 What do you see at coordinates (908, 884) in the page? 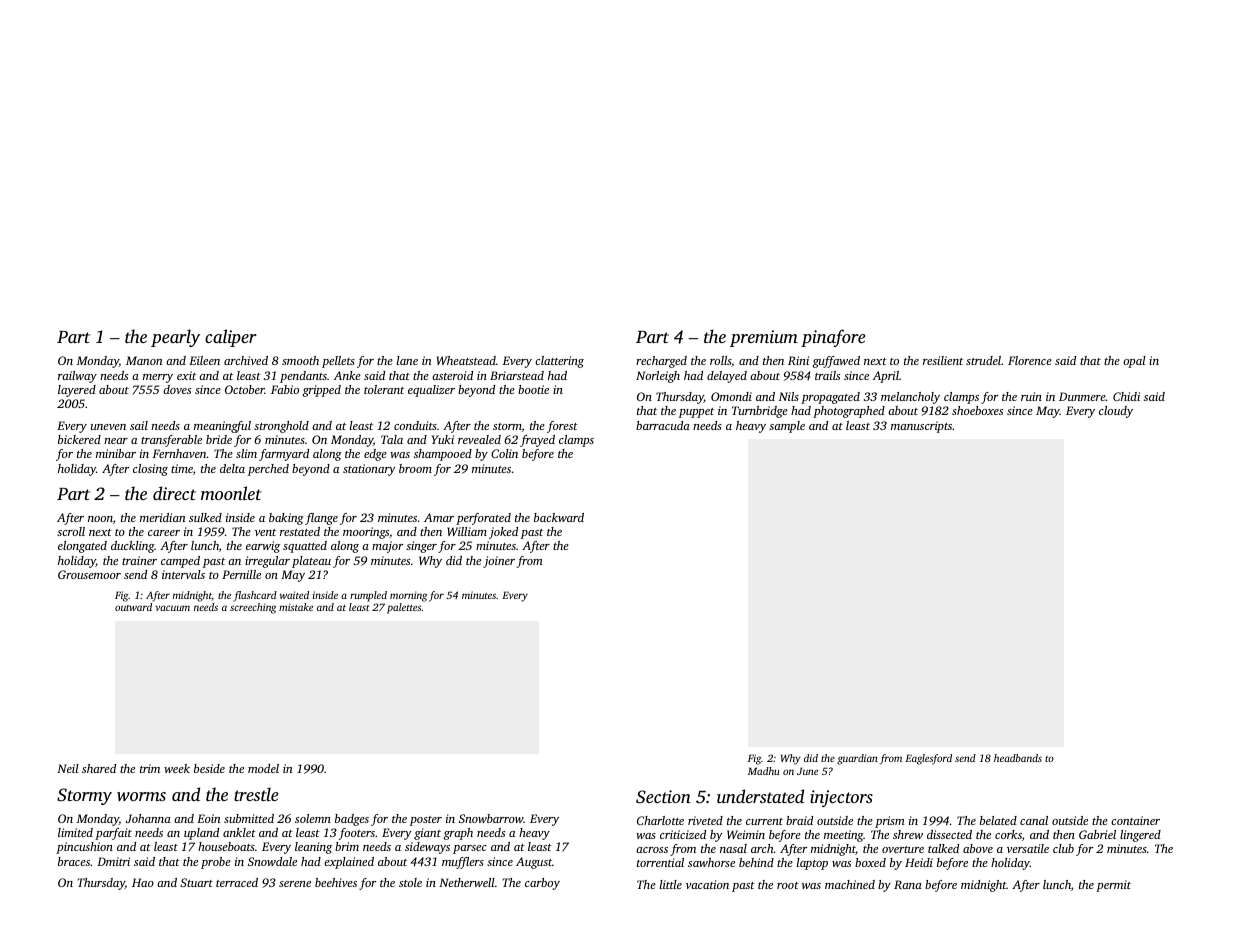
I see `Rana` at bounding box center [908, 884].
